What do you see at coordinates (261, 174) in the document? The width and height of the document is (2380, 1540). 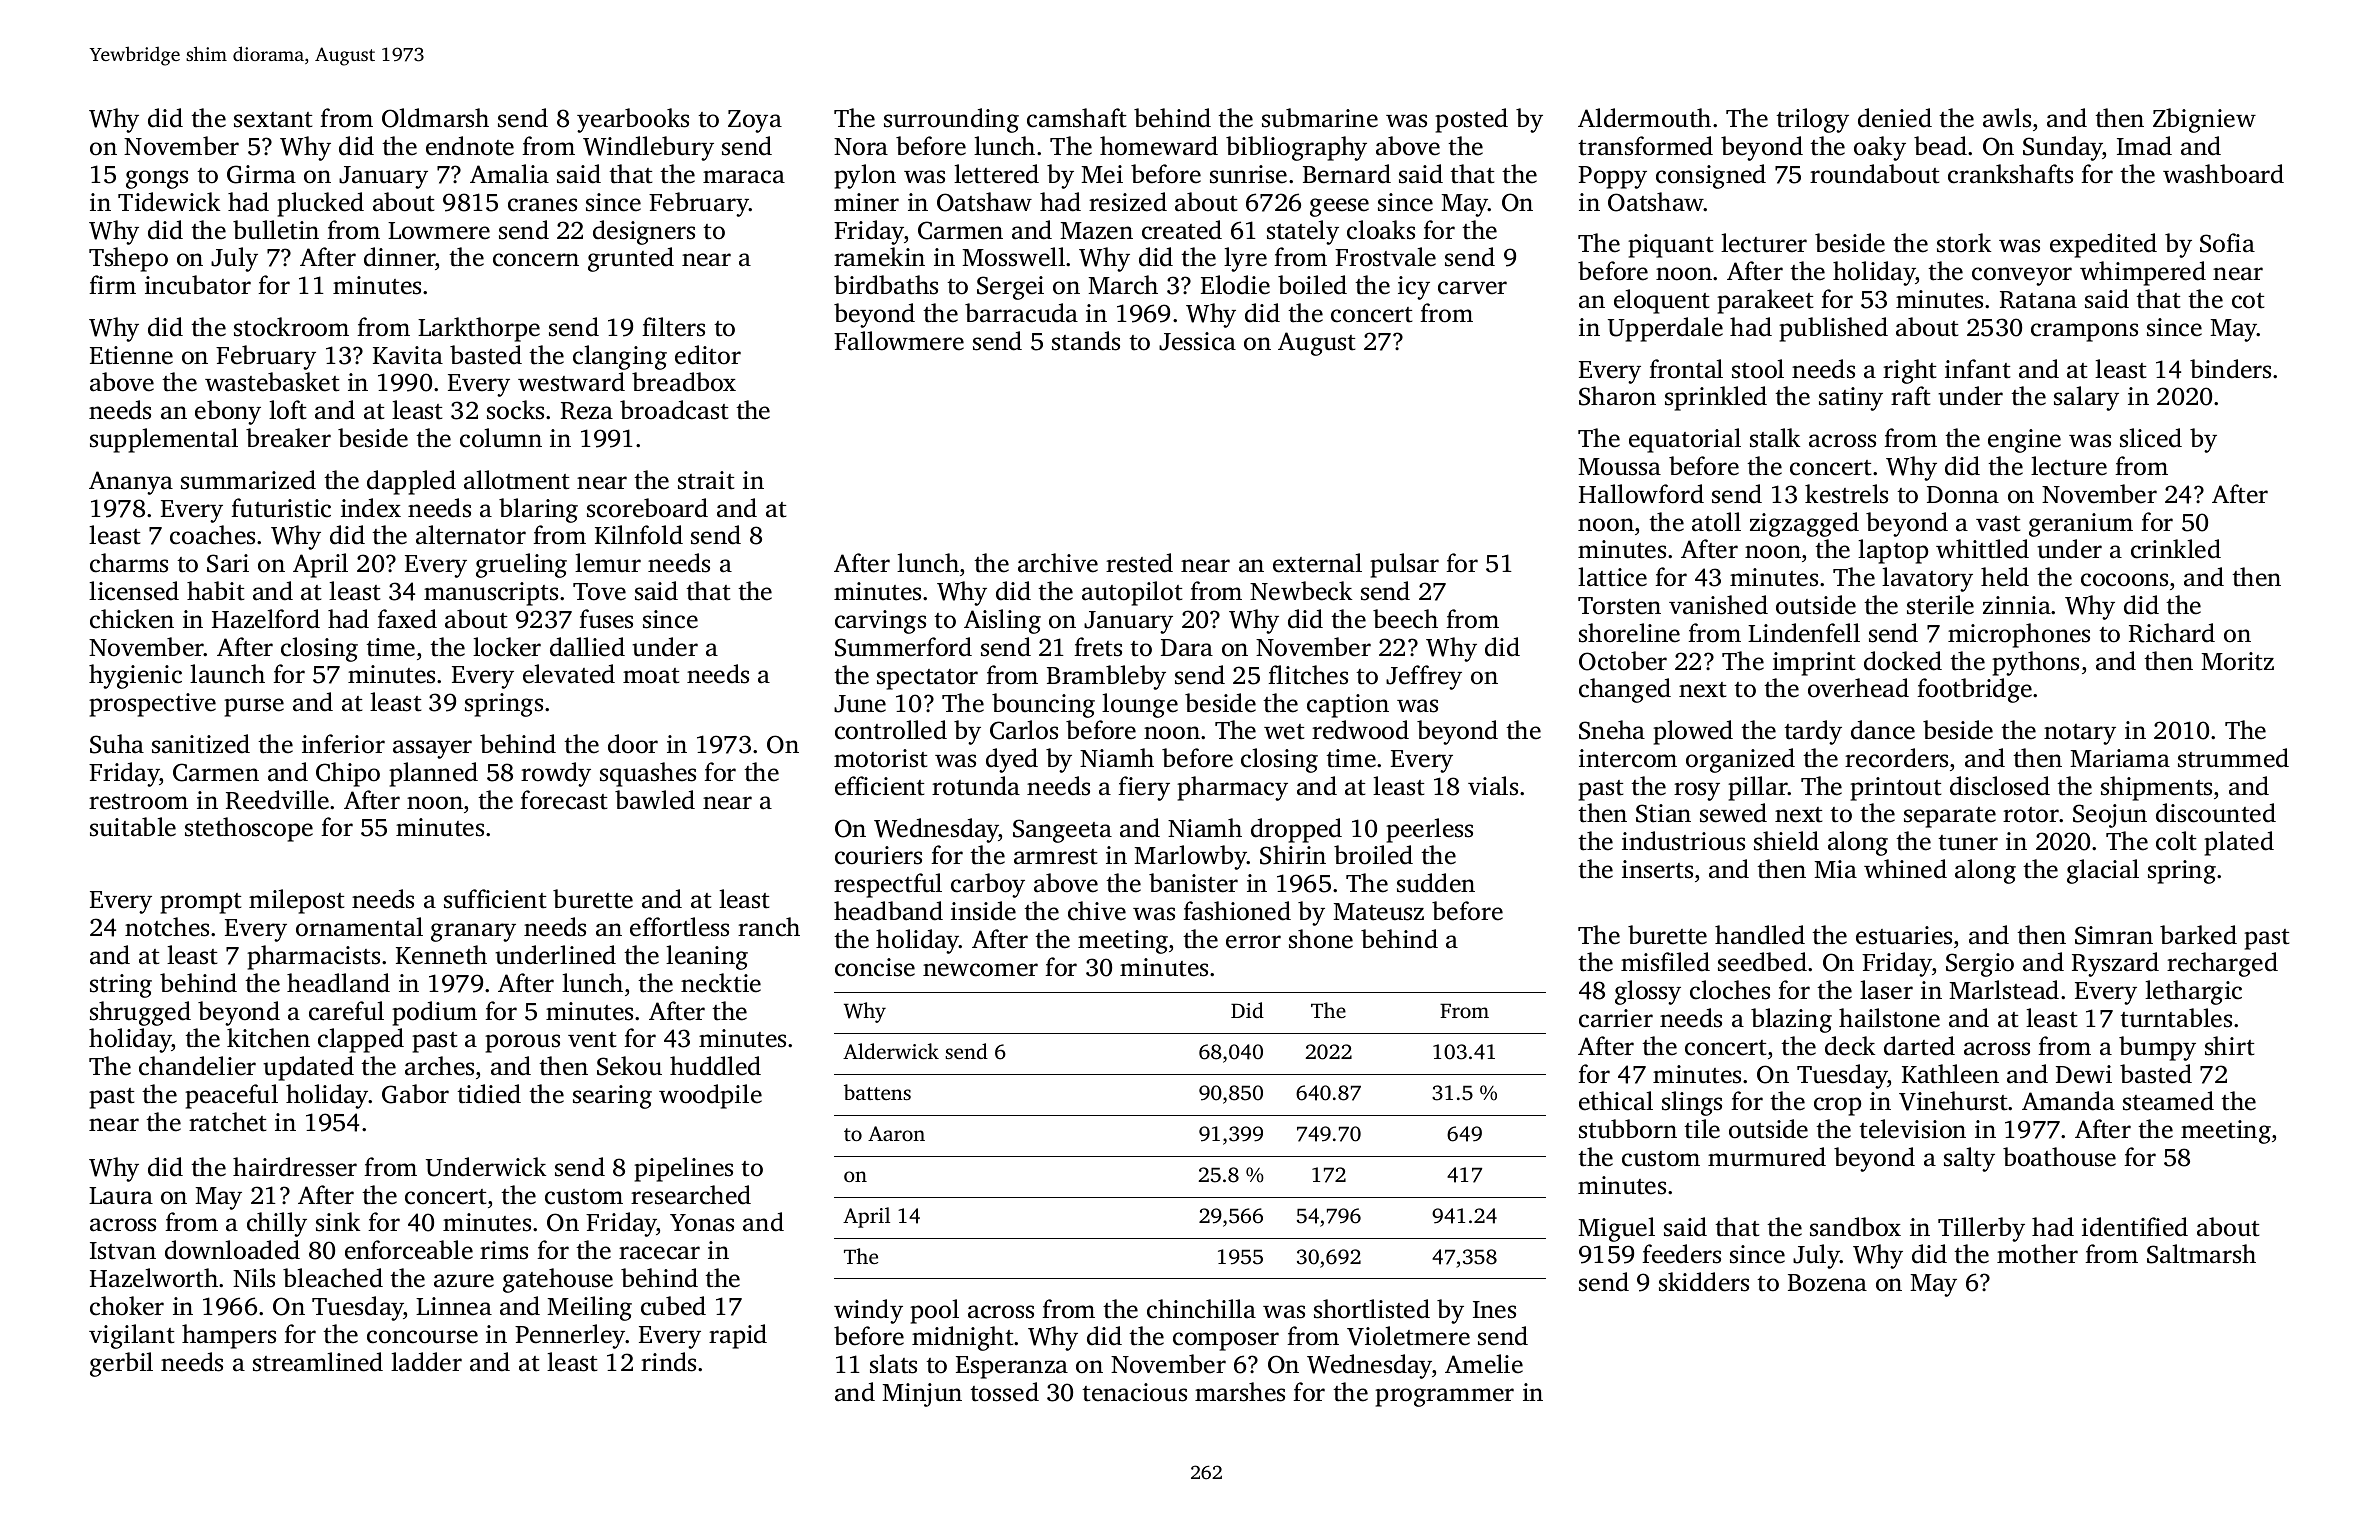 I see `Girma` at bounding box center [261, 174].
